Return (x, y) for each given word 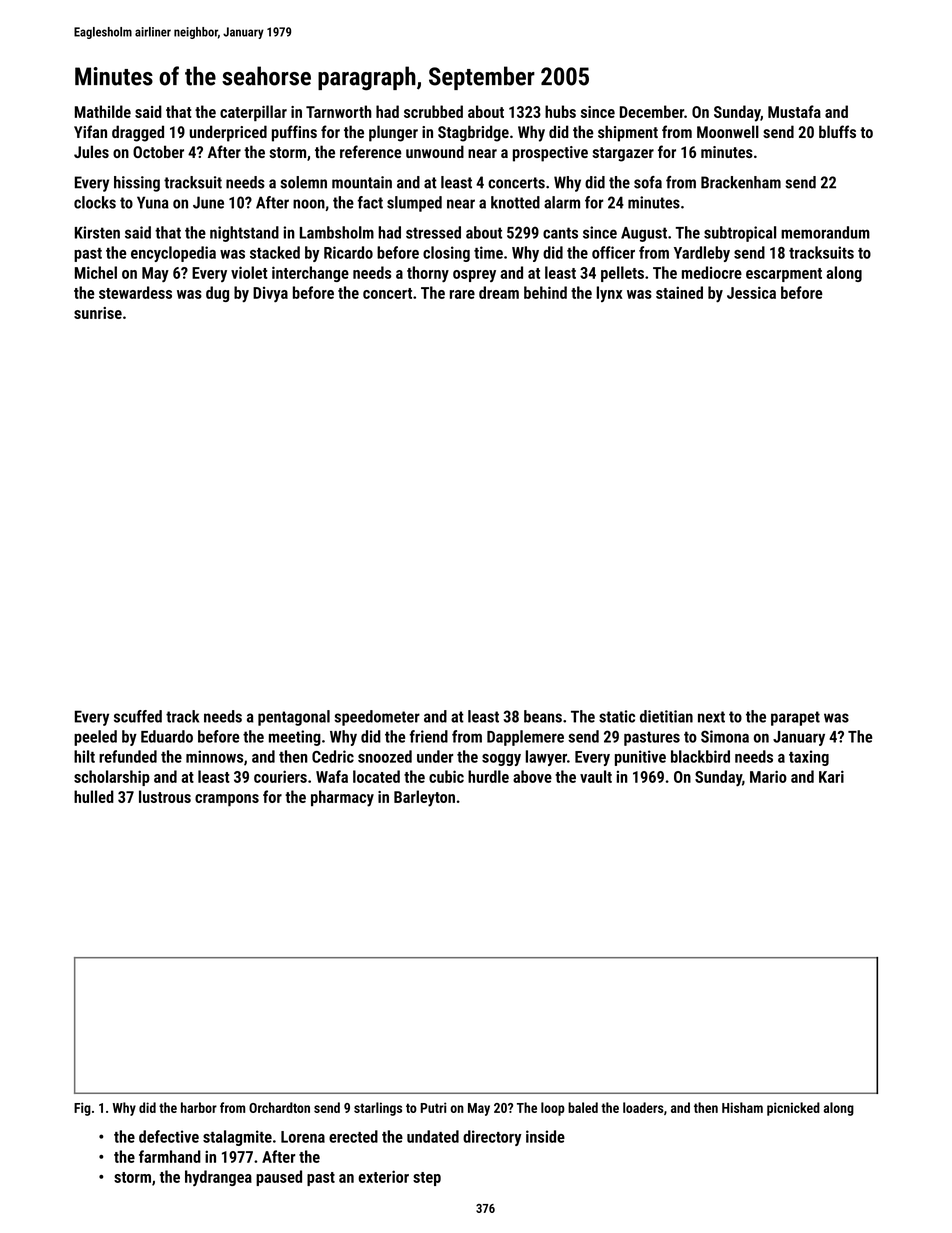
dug (217, 294)
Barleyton (424, 798)
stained (679, 292)
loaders (643, 1107)
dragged (138, 133)
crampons (227, 800)
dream (499, 292)
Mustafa (794, 111)
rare (462, 294)
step (427, 1179)
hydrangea (218, 1178)
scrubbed (433, 111)
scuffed (138, 716)
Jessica (751, 292)
